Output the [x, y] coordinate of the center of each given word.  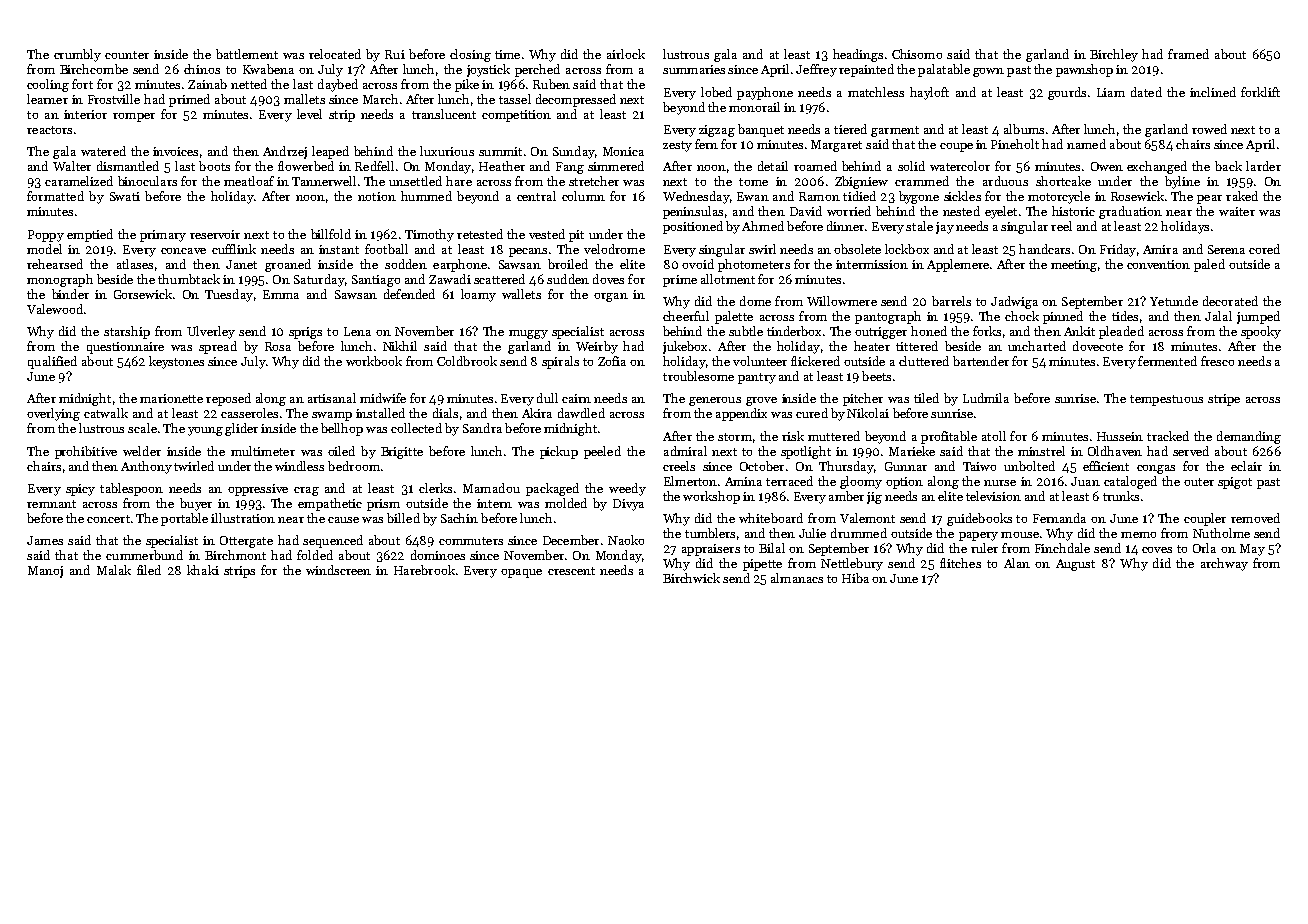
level [309, 114]
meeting [1074, 266]
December [571, 540]
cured [812, 413]
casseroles [249, 413]
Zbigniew [861, 182]
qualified [52, 362]
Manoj [45, 572]
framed [1188, 54]
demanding [1249, 437]
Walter [72, 166]
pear [1209, 199]
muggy [528, 334]
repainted [866, 70]
